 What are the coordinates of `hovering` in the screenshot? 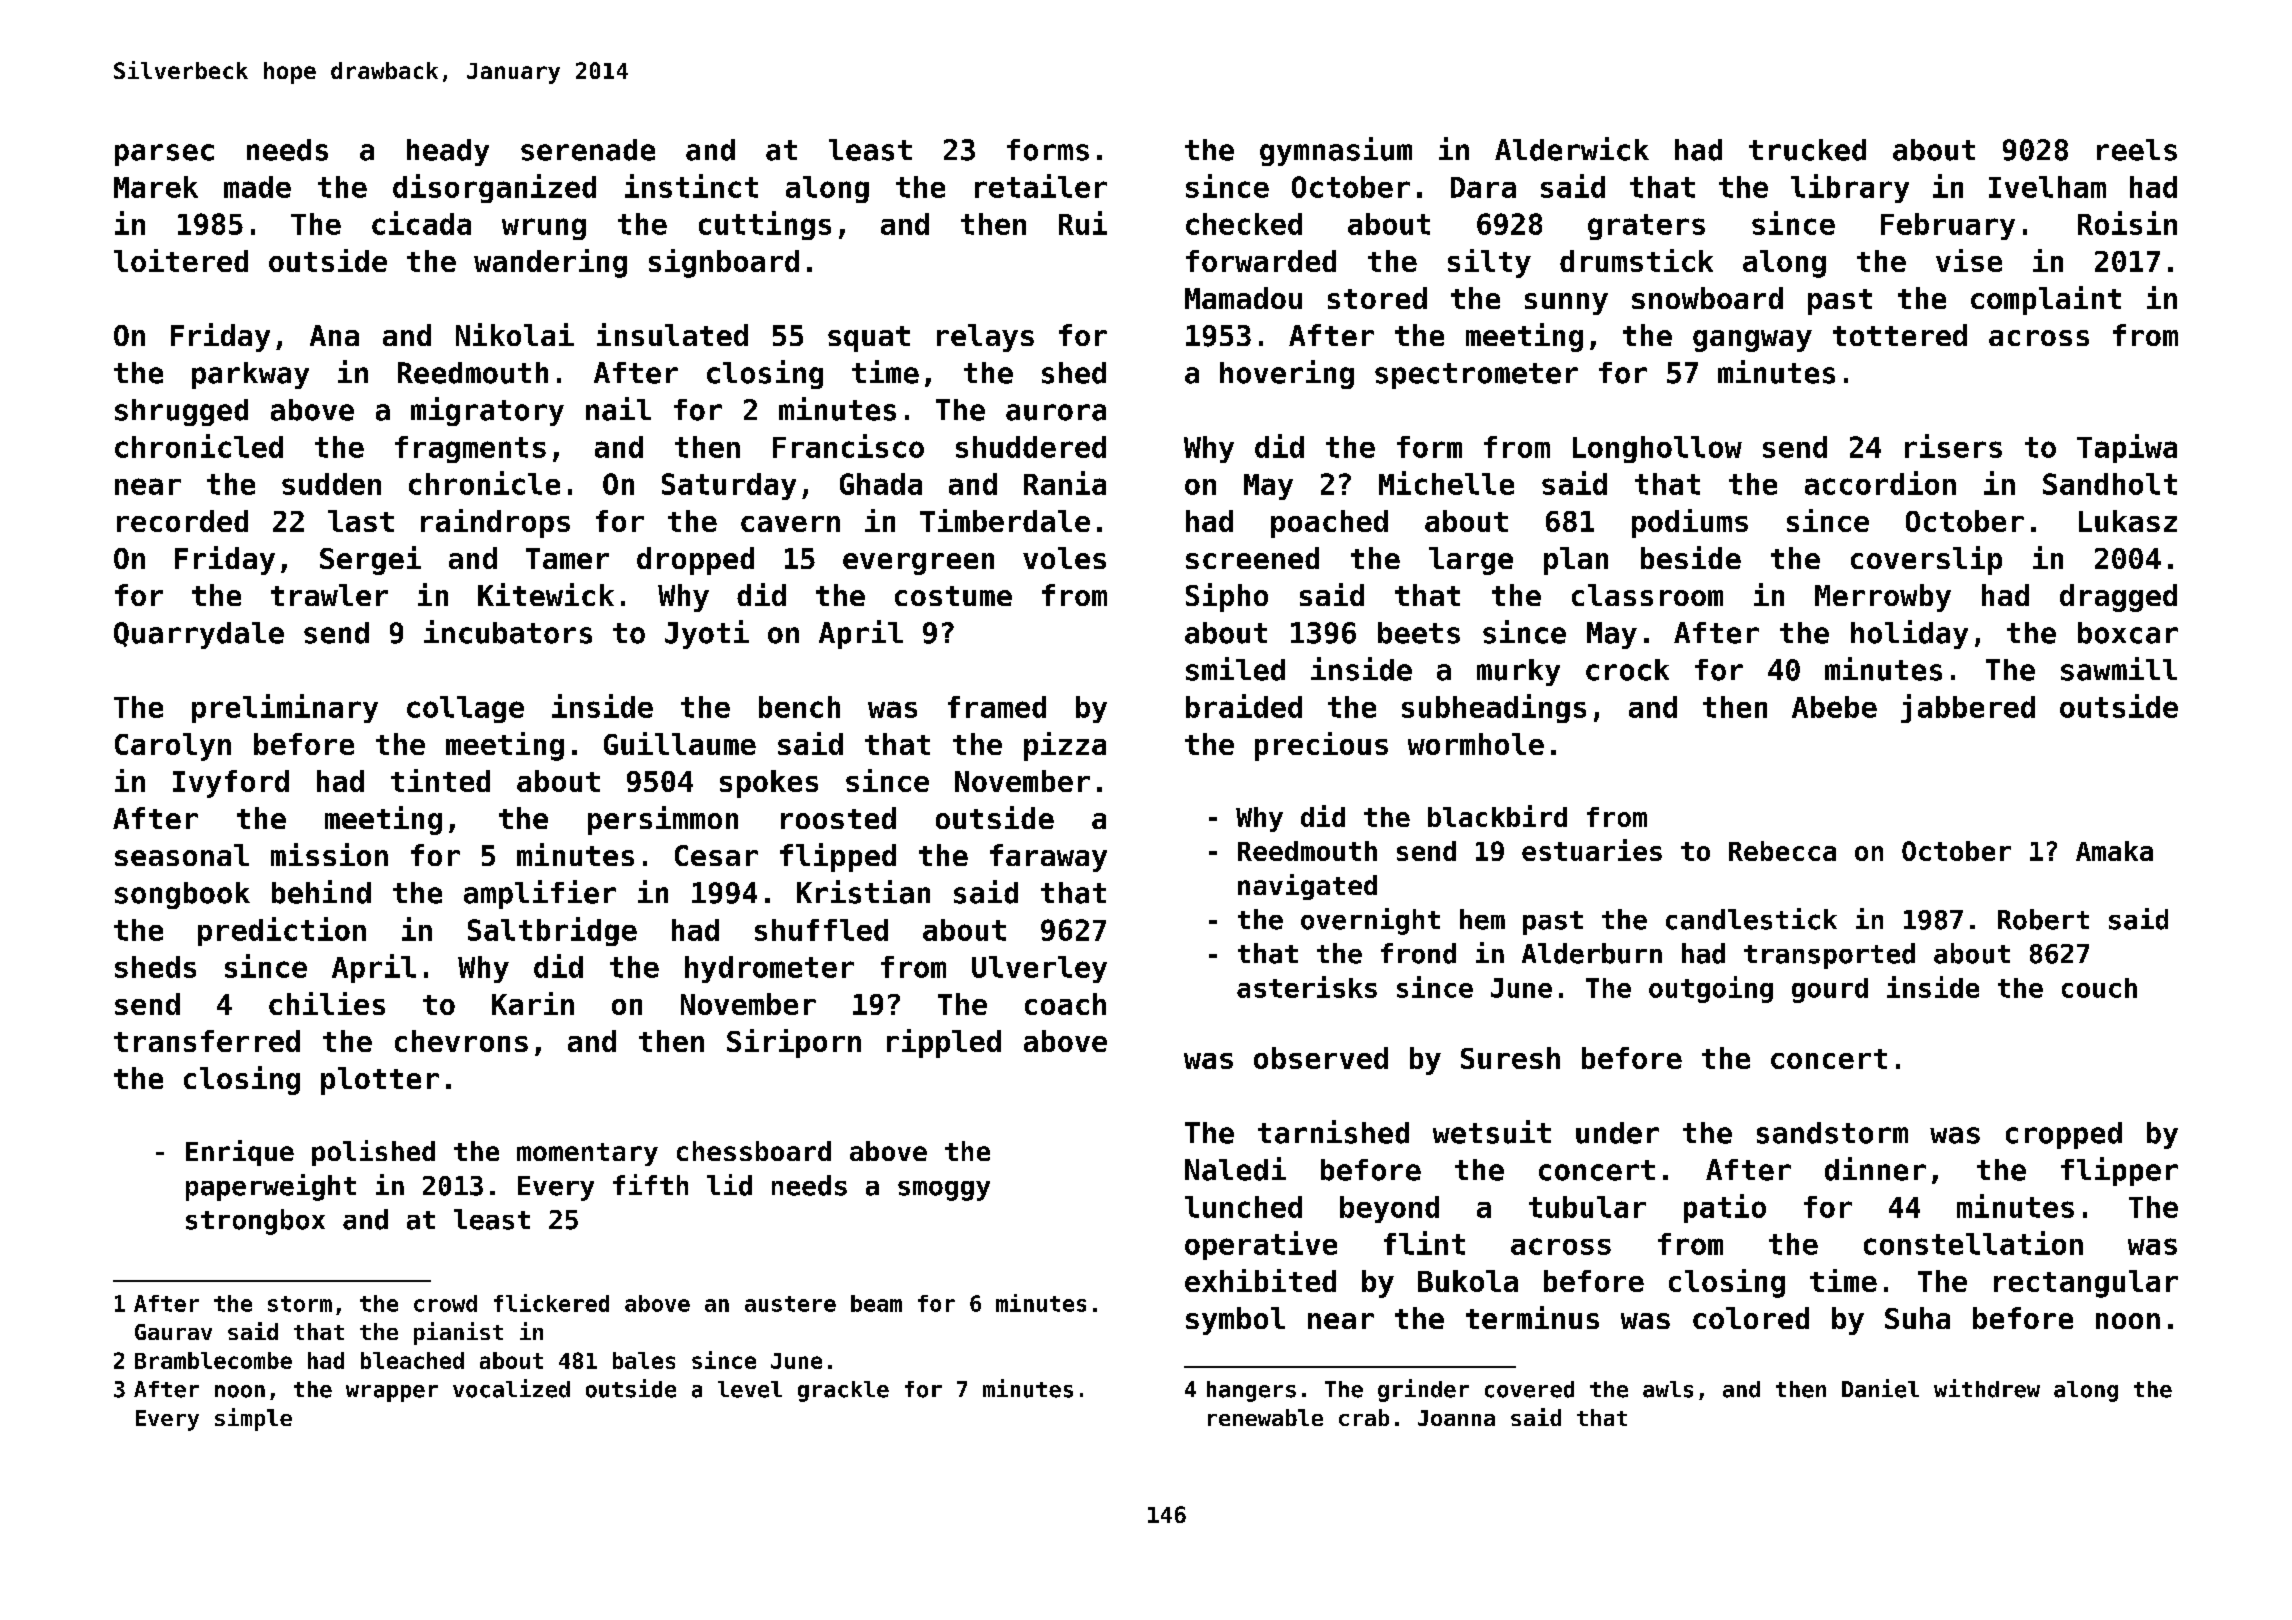 It's located at (1287, 374).
